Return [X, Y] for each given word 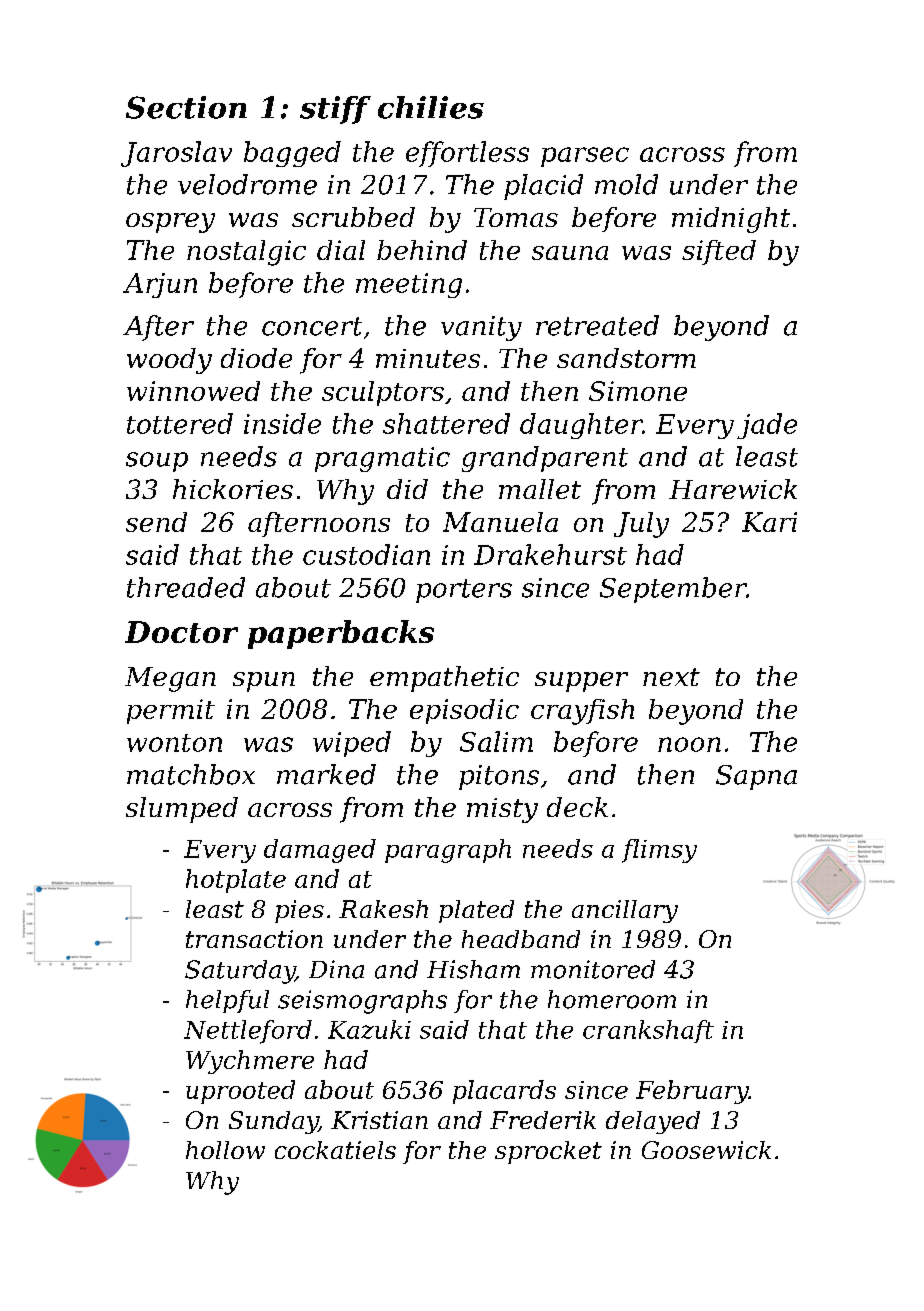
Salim [496, 741]
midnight [731, 220]
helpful [227, 1001]
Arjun [160, 285]
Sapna [756, 777]
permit [171, 711]
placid [543, 187]
